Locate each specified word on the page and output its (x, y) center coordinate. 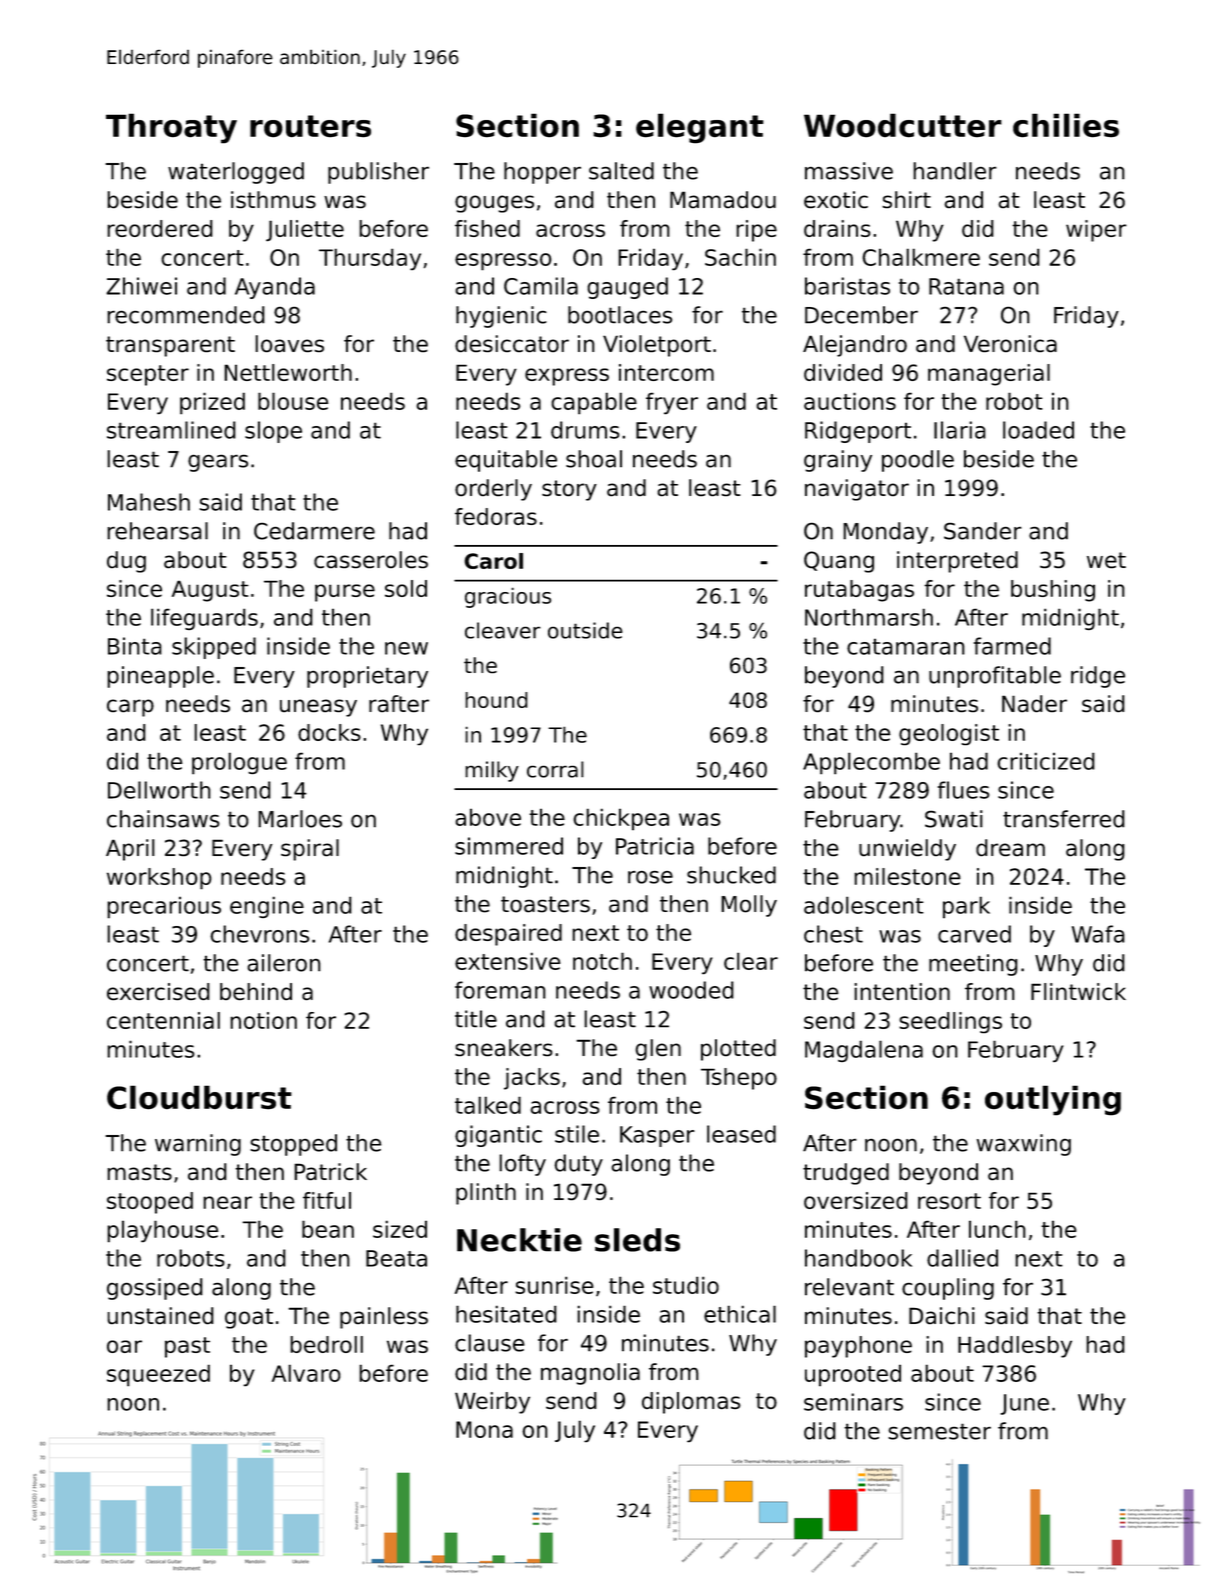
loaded (1038, 430)
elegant (700, 128)
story (569, 490)
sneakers (504, 1047)
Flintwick (1078, 991)
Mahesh (149, 502)
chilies (1066, 125)
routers (310, 126)
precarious (164, 908)
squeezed (158, 1375)
